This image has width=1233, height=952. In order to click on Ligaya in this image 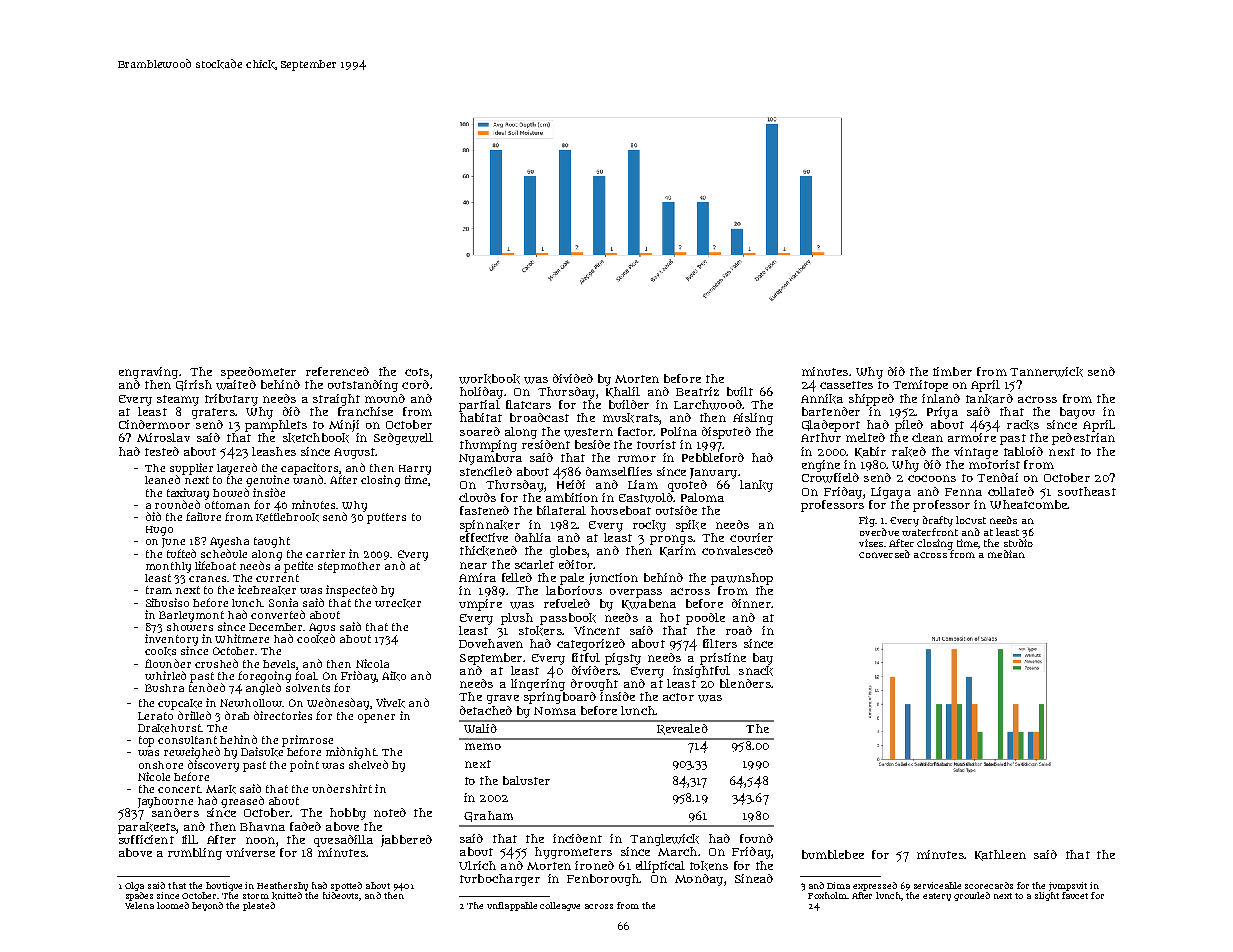, I will do `click(891, 493)`.
